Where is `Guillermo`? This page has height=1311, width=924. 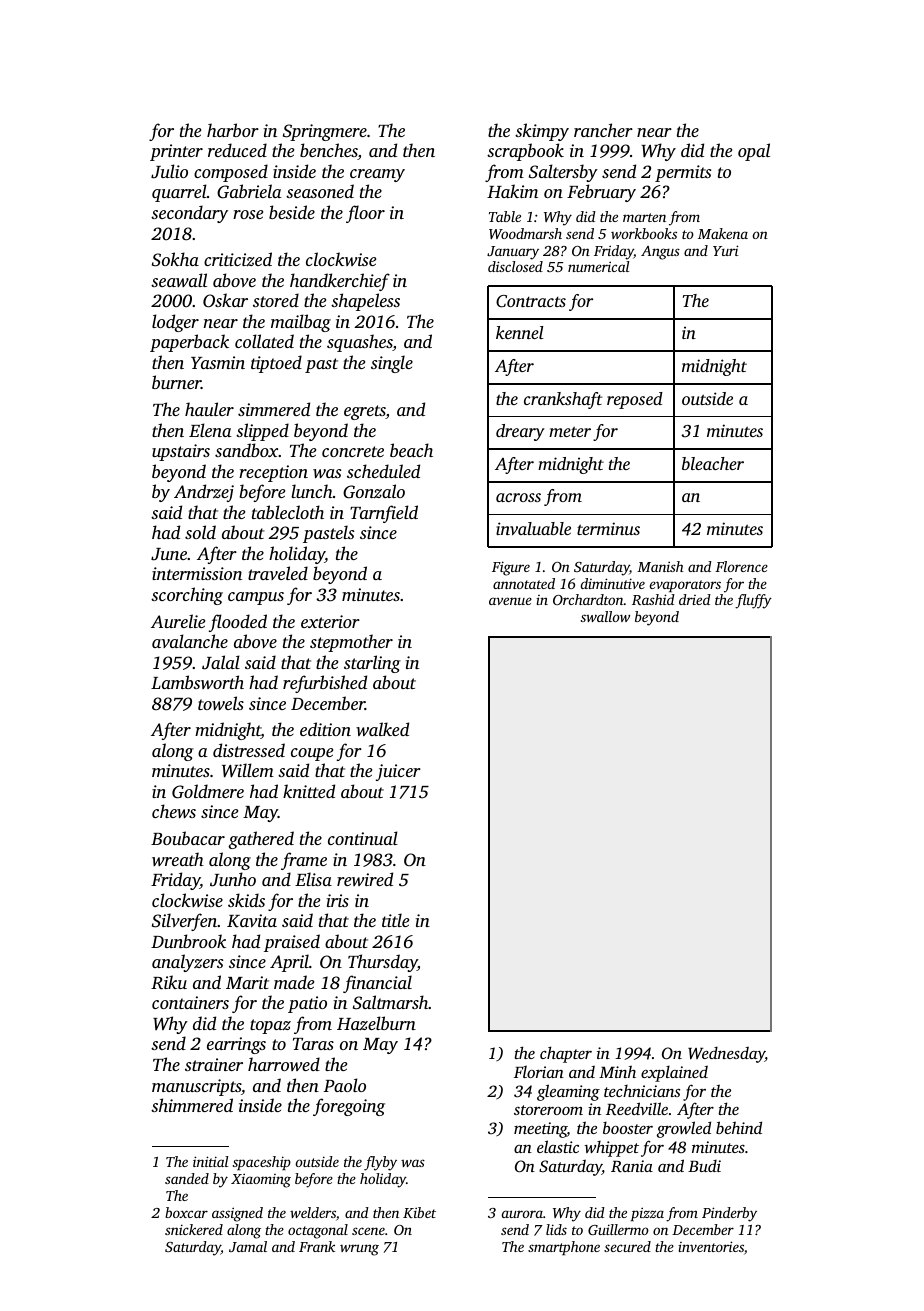 Guillermo is located at coordinates (618, 1229).
